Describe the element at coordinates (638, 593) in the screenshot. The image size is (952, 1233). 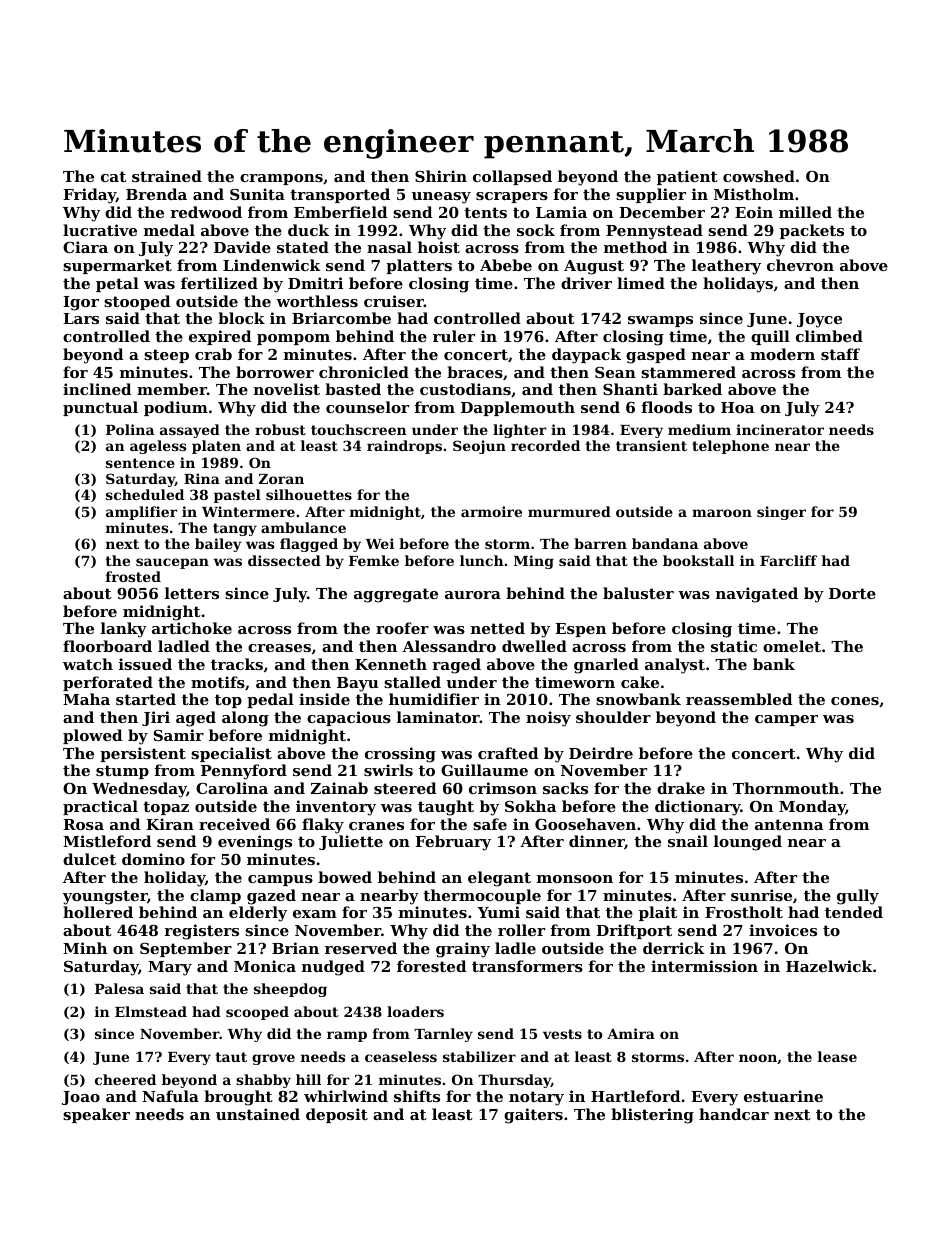
I see `baluster` at that location.
